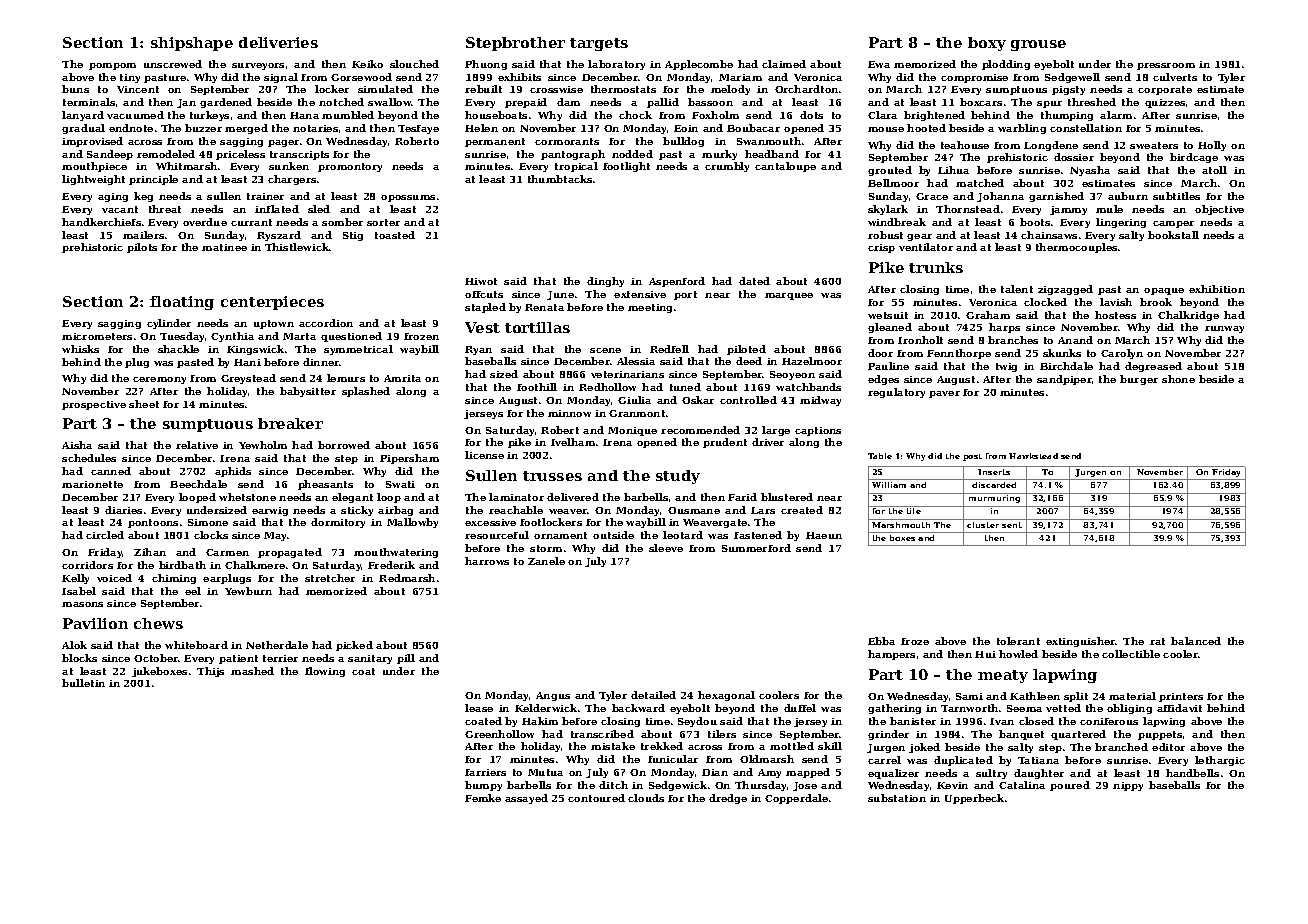 The image size is (1308, 924). What do you see at coordinates (599, 44) in the page?
I see `targets` at bounding box center [599, 44].
